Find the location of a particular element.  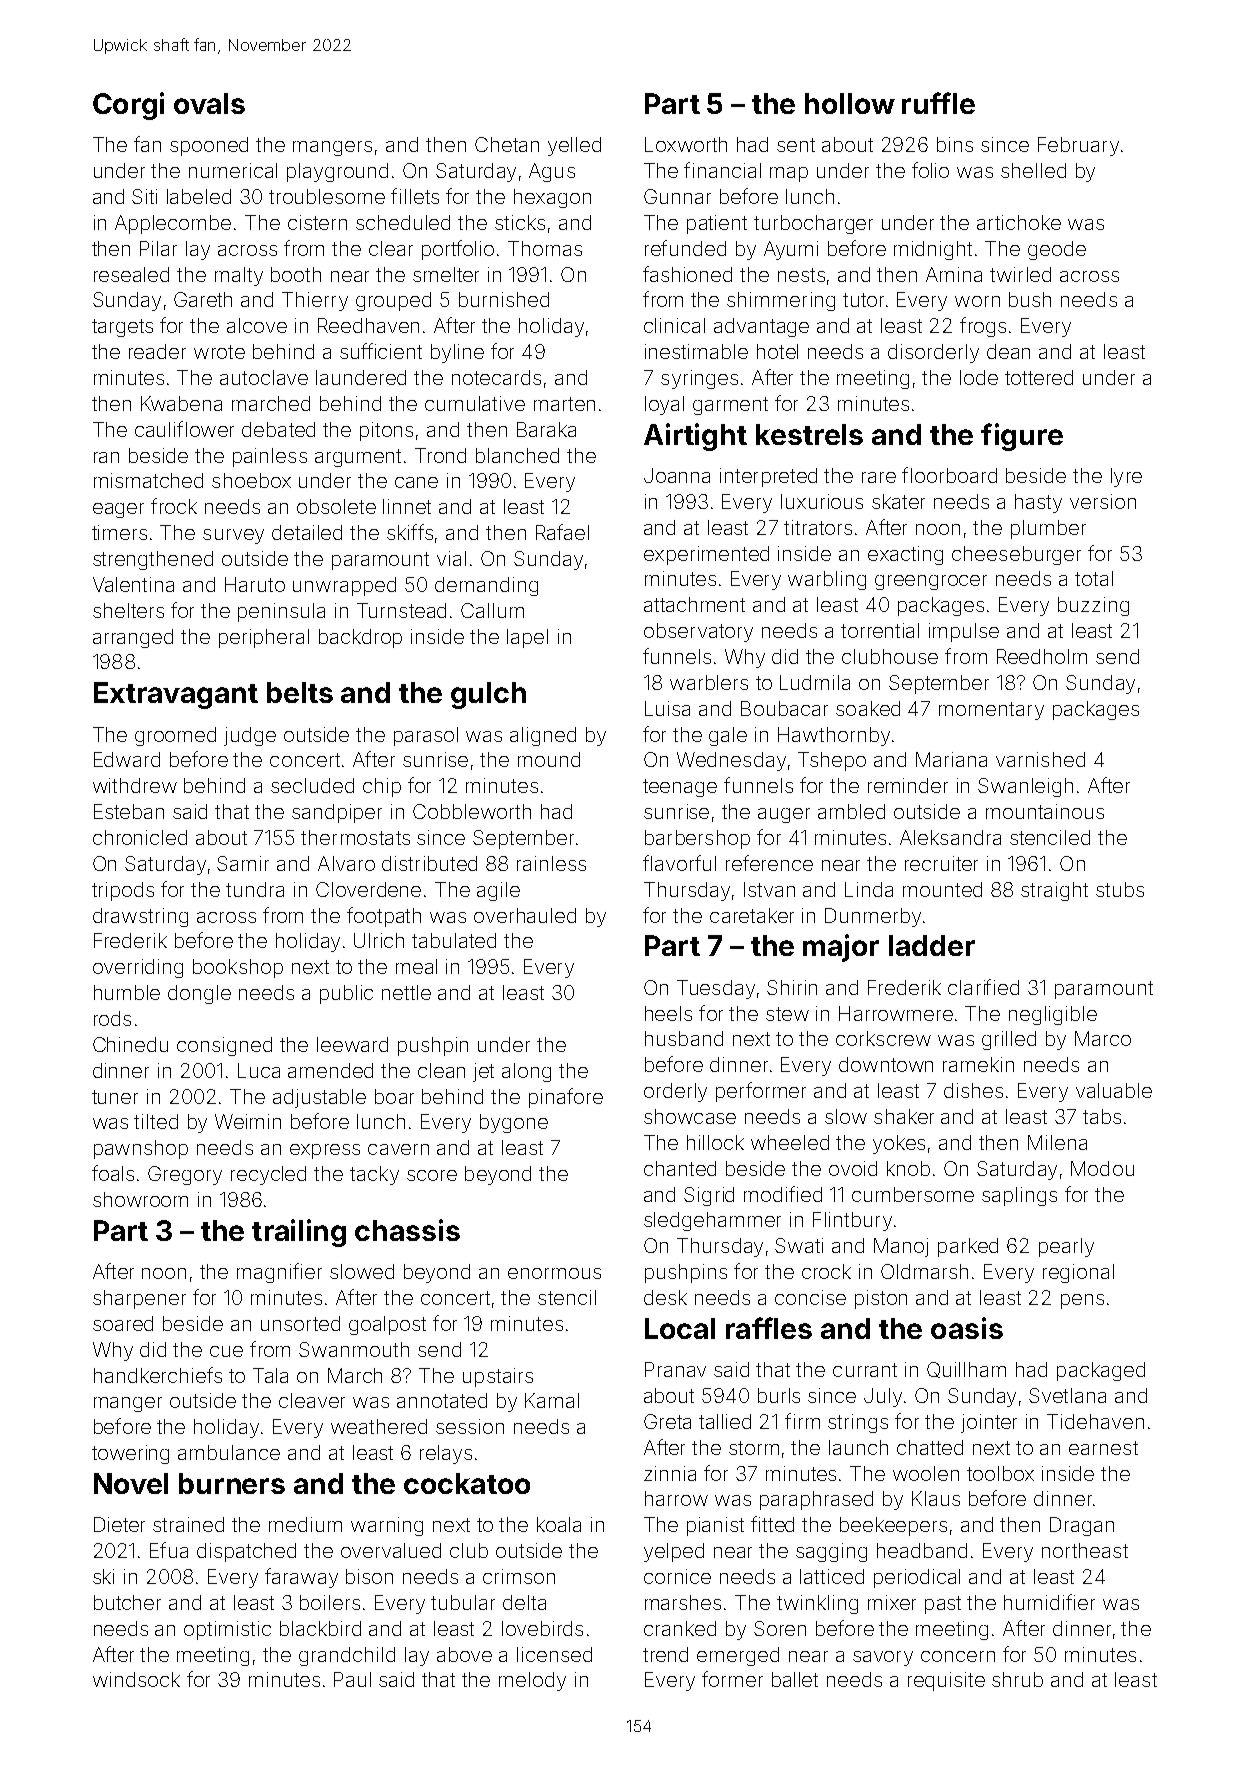

Samir is located at coordinates (243, 863).
